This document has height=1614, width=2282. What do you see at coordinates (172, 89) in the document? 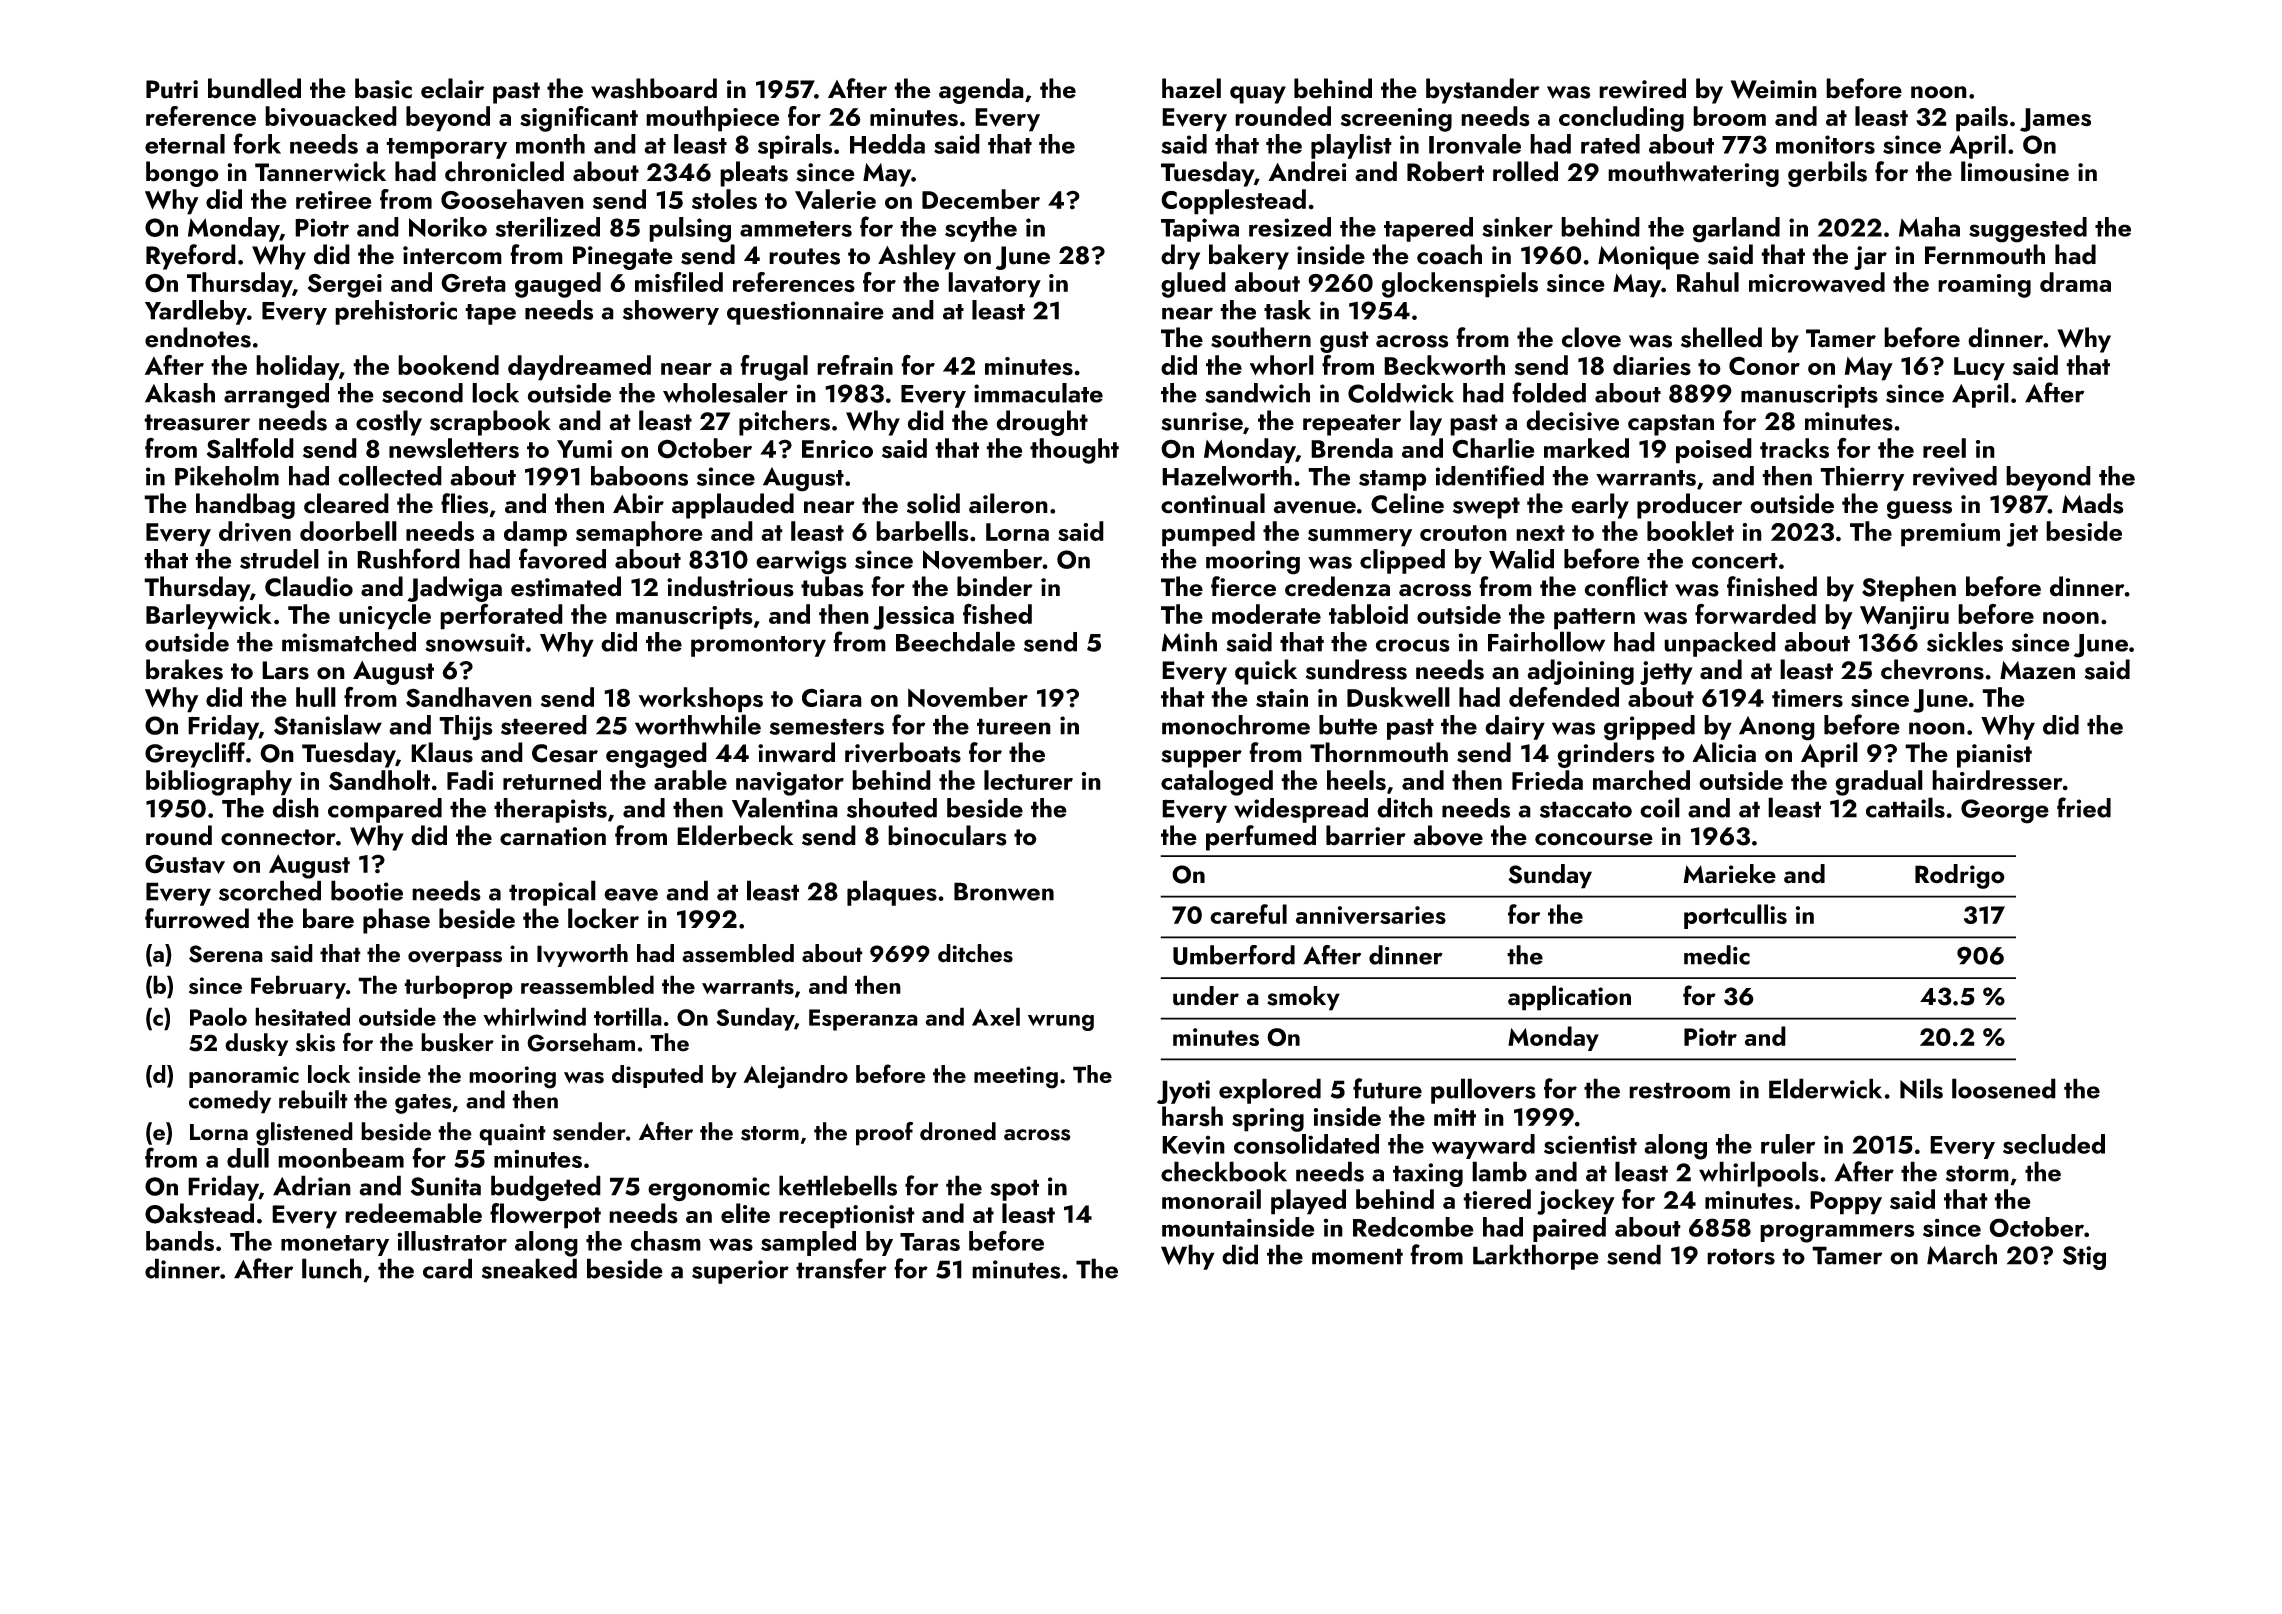
I see `Putri` at bounding box center [172, 89].
